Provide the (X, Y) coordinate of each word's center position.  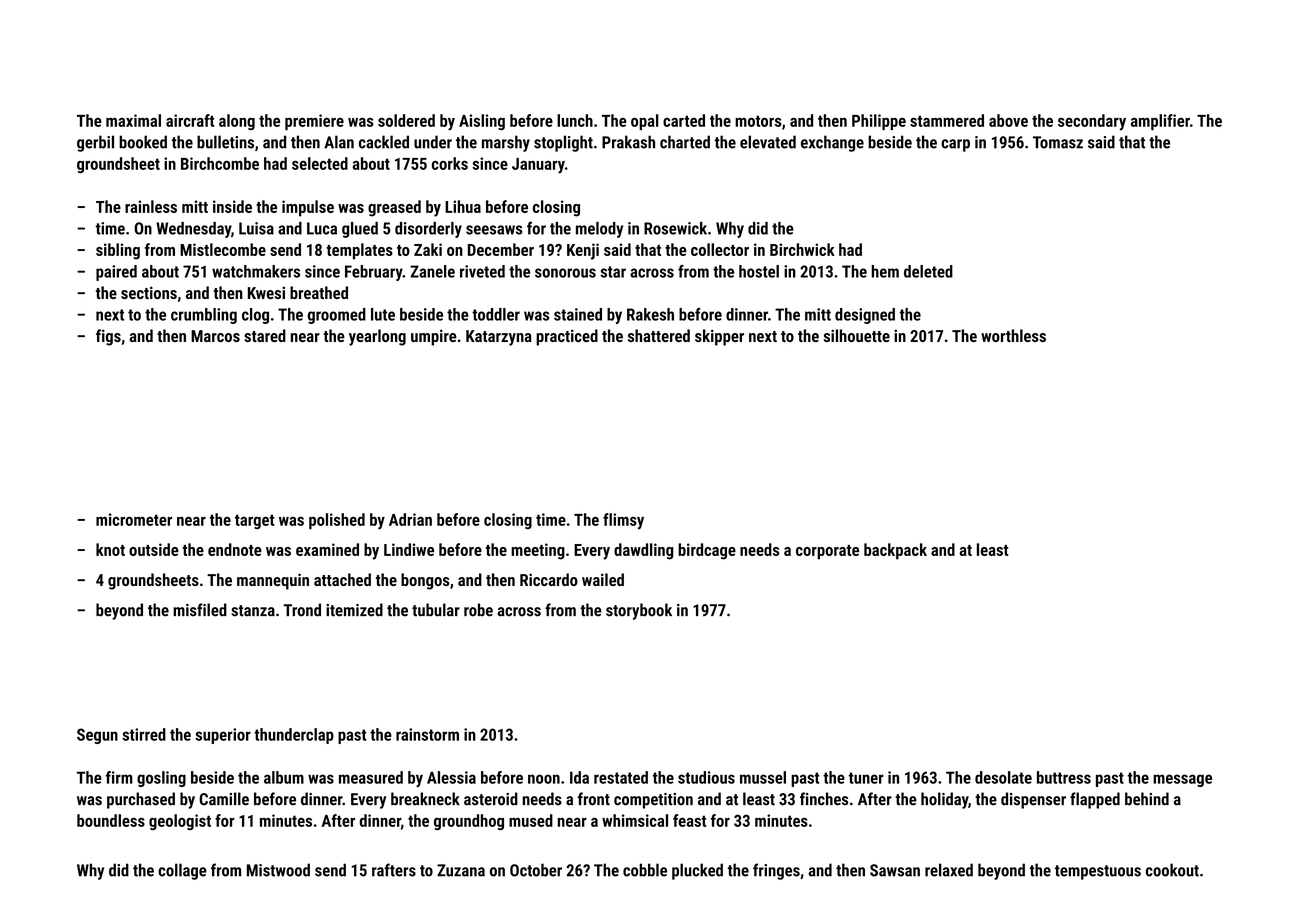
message (1182, 780)
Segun (97, 736)
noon (544, 779)
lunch (575, 120)
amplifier (1160, 122)
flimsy (623, 521)
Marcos (215, 336)
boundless (111, 820)
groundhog (469, 822)
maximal (133, 120)
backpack (895, 551)
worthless (1013, 335)
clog (255, 316)
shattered (659, 335)
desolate (1003, 777)
